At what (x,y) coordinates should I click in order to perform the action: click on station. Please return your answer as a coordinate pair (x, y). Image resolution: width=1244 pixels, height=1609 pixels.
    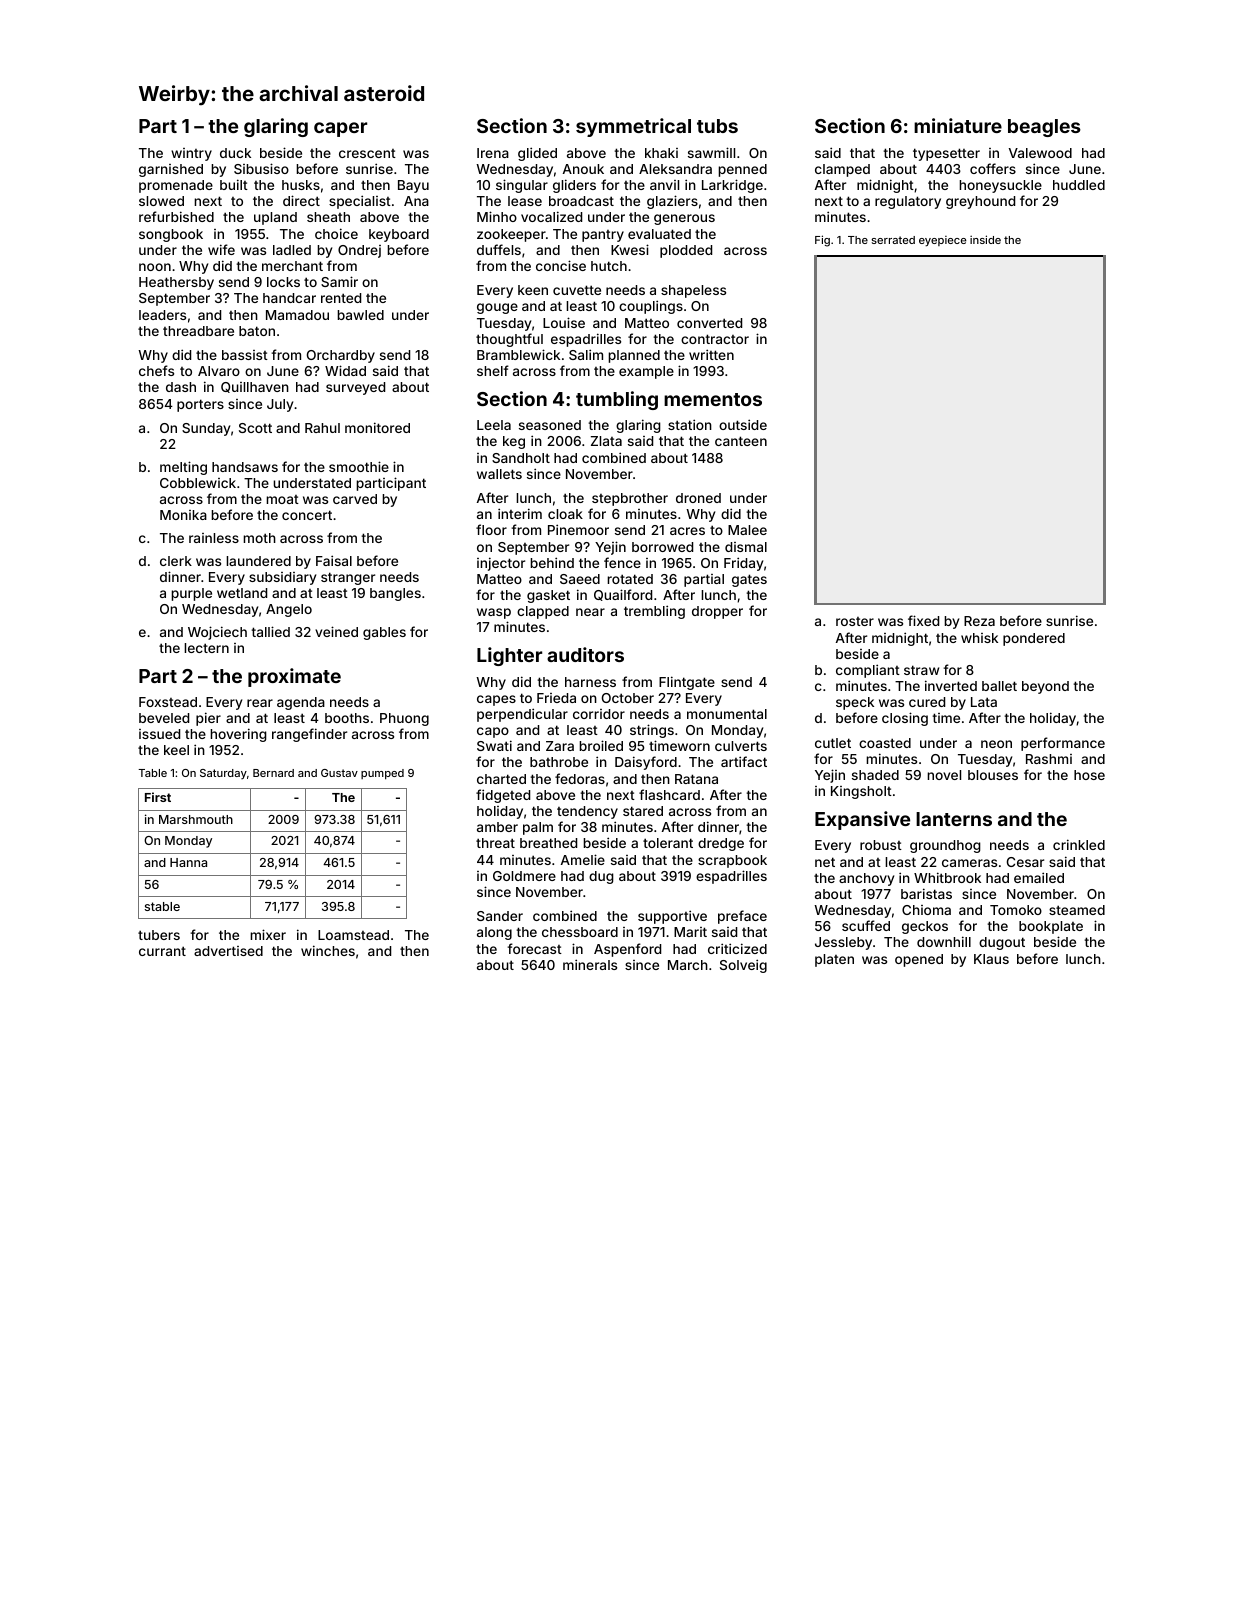
    Looking at the image, I should click on (690, 424).
